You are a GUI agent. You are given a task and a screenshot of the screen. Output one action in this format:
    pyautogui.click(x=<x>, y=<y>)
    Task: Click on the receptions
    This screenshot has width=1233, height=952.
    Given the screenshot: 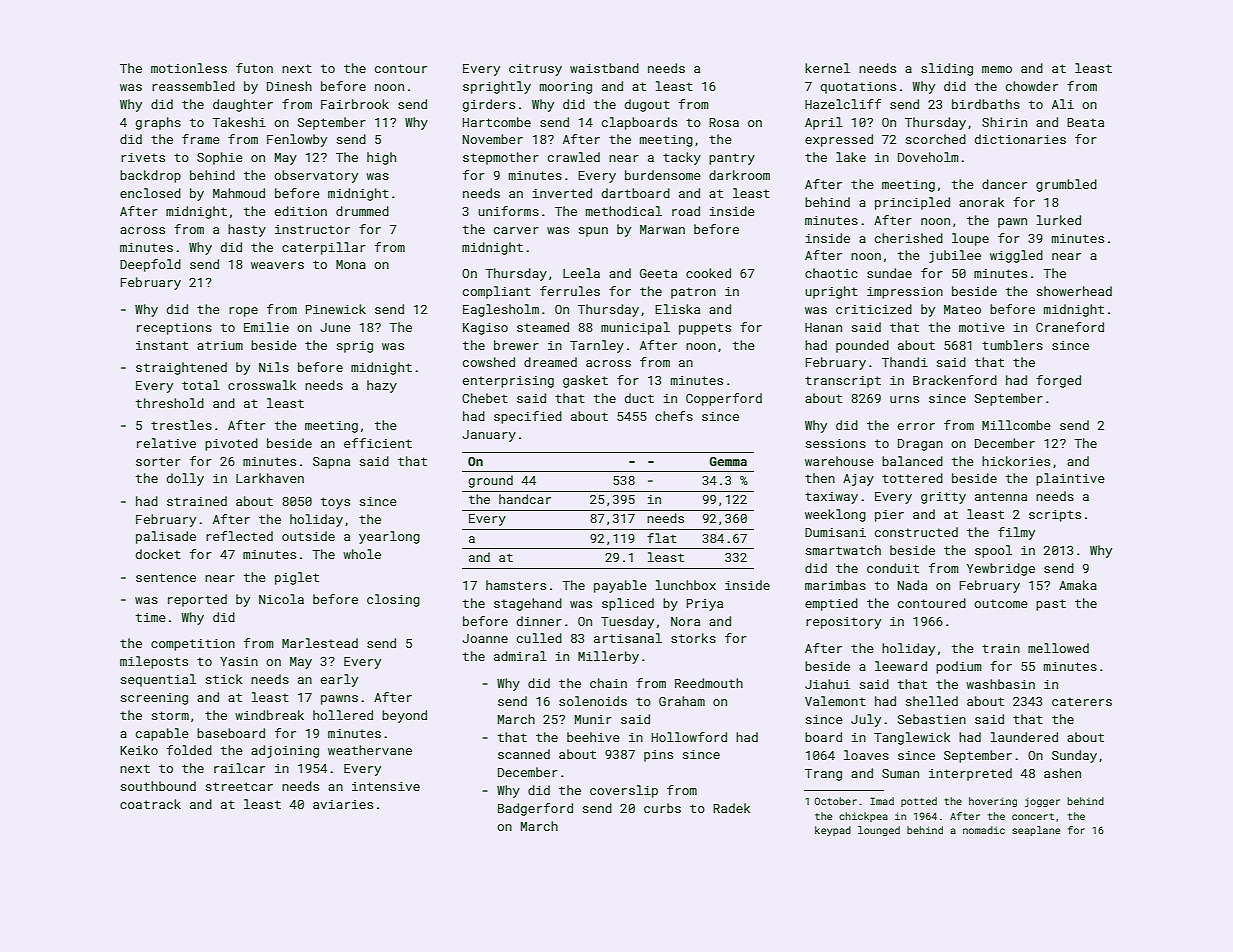 What is the action you would take?
    pyautogui.click(x=174, y=329)
